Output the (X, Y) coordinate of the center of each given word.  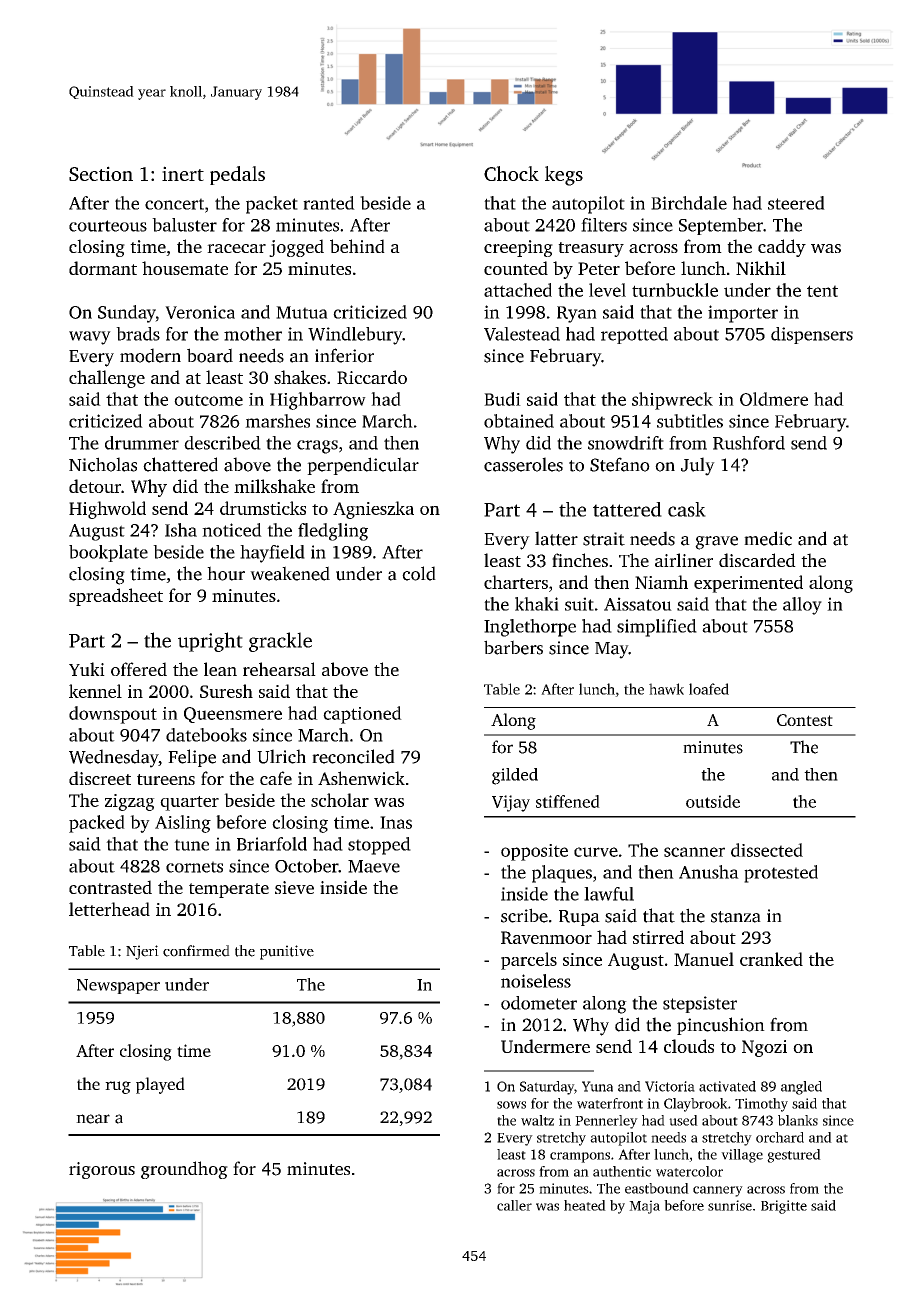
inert (183, 173)
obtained (519, 421)
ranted (329, 203)
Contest (805, 720)
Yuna (597, 1086)
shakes (300, 377)
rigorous (102, 1170)
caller (514, 1205)
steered (796, 203)
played (160, 1085)
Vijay (511, 803)
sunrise (730, 1205)
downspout (113, 715)
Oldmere (774, 399)
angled (801, 1088)
